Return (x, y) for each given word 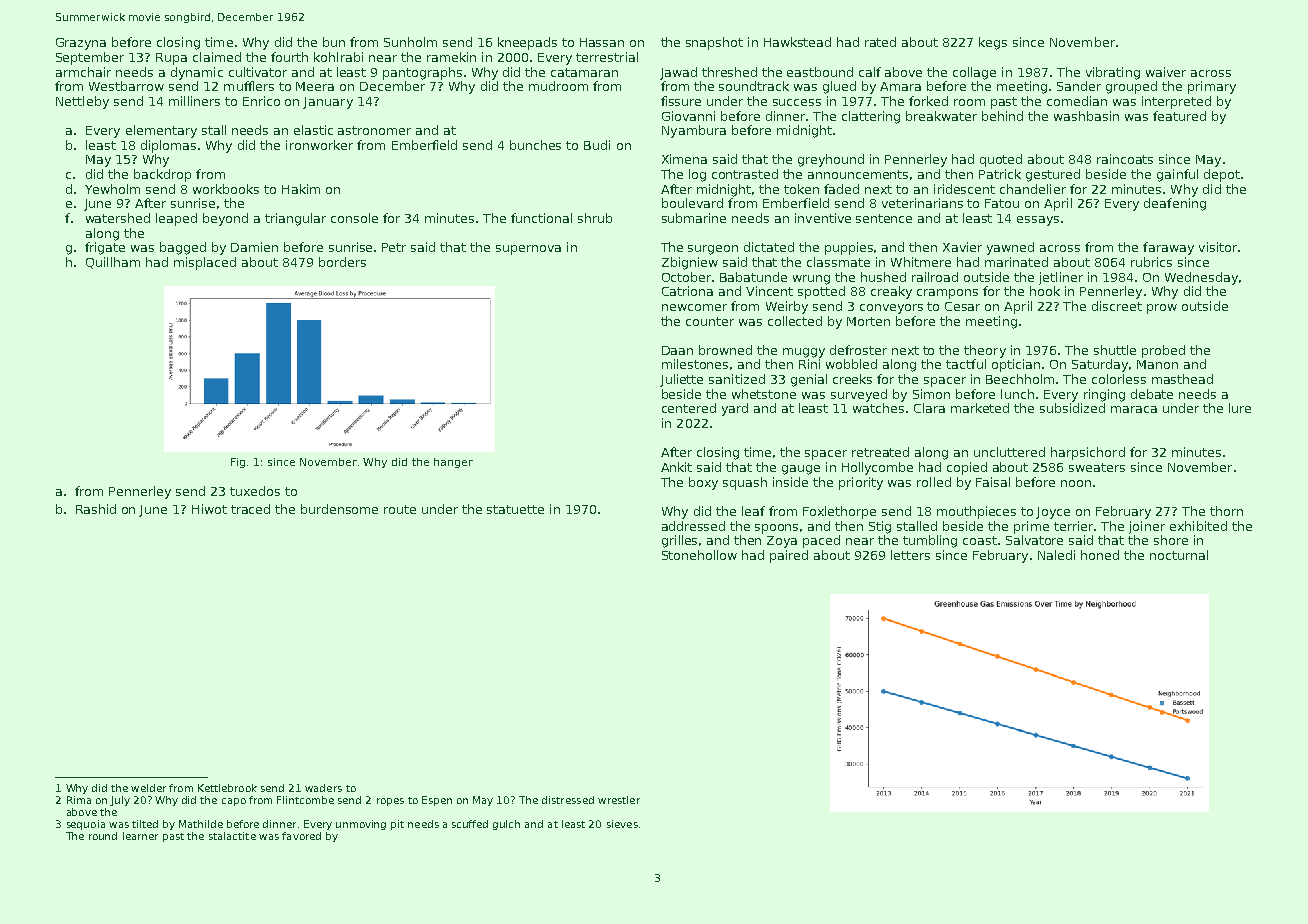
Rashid (96, 509)
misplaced (205, 263)
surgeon (713, 250)
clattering (871, 117)
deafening (1175, 204)
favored (301, 836)
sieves (622, 824)
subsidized (1072, 408)
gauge (801, 470)
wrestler (619, 800)
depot (1222, 175)
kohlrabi (338, 57)
